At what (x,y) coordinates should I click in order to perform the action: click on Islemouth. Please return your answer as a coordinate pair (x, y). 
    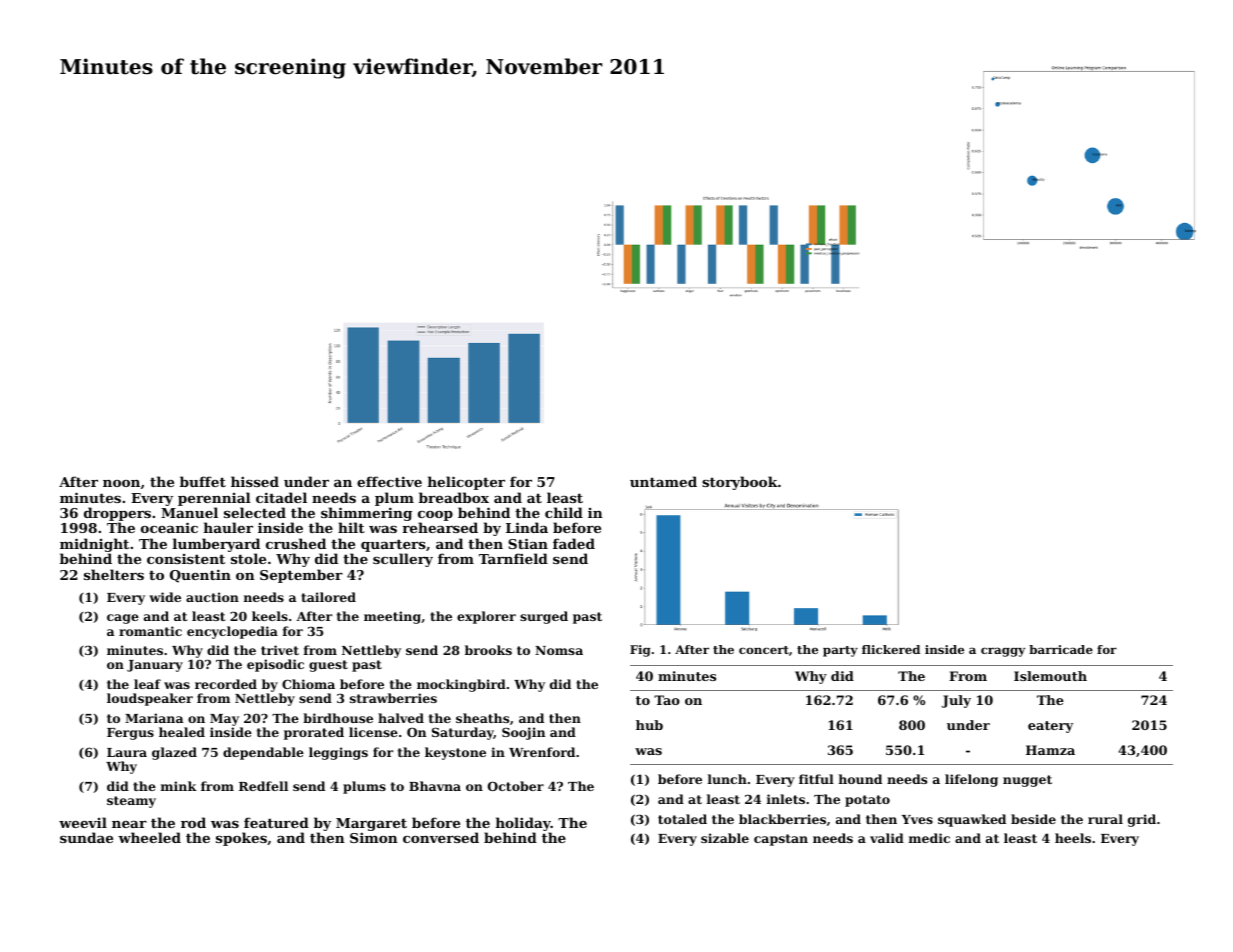
    Looking at the image, I should click on (1050, 676).
